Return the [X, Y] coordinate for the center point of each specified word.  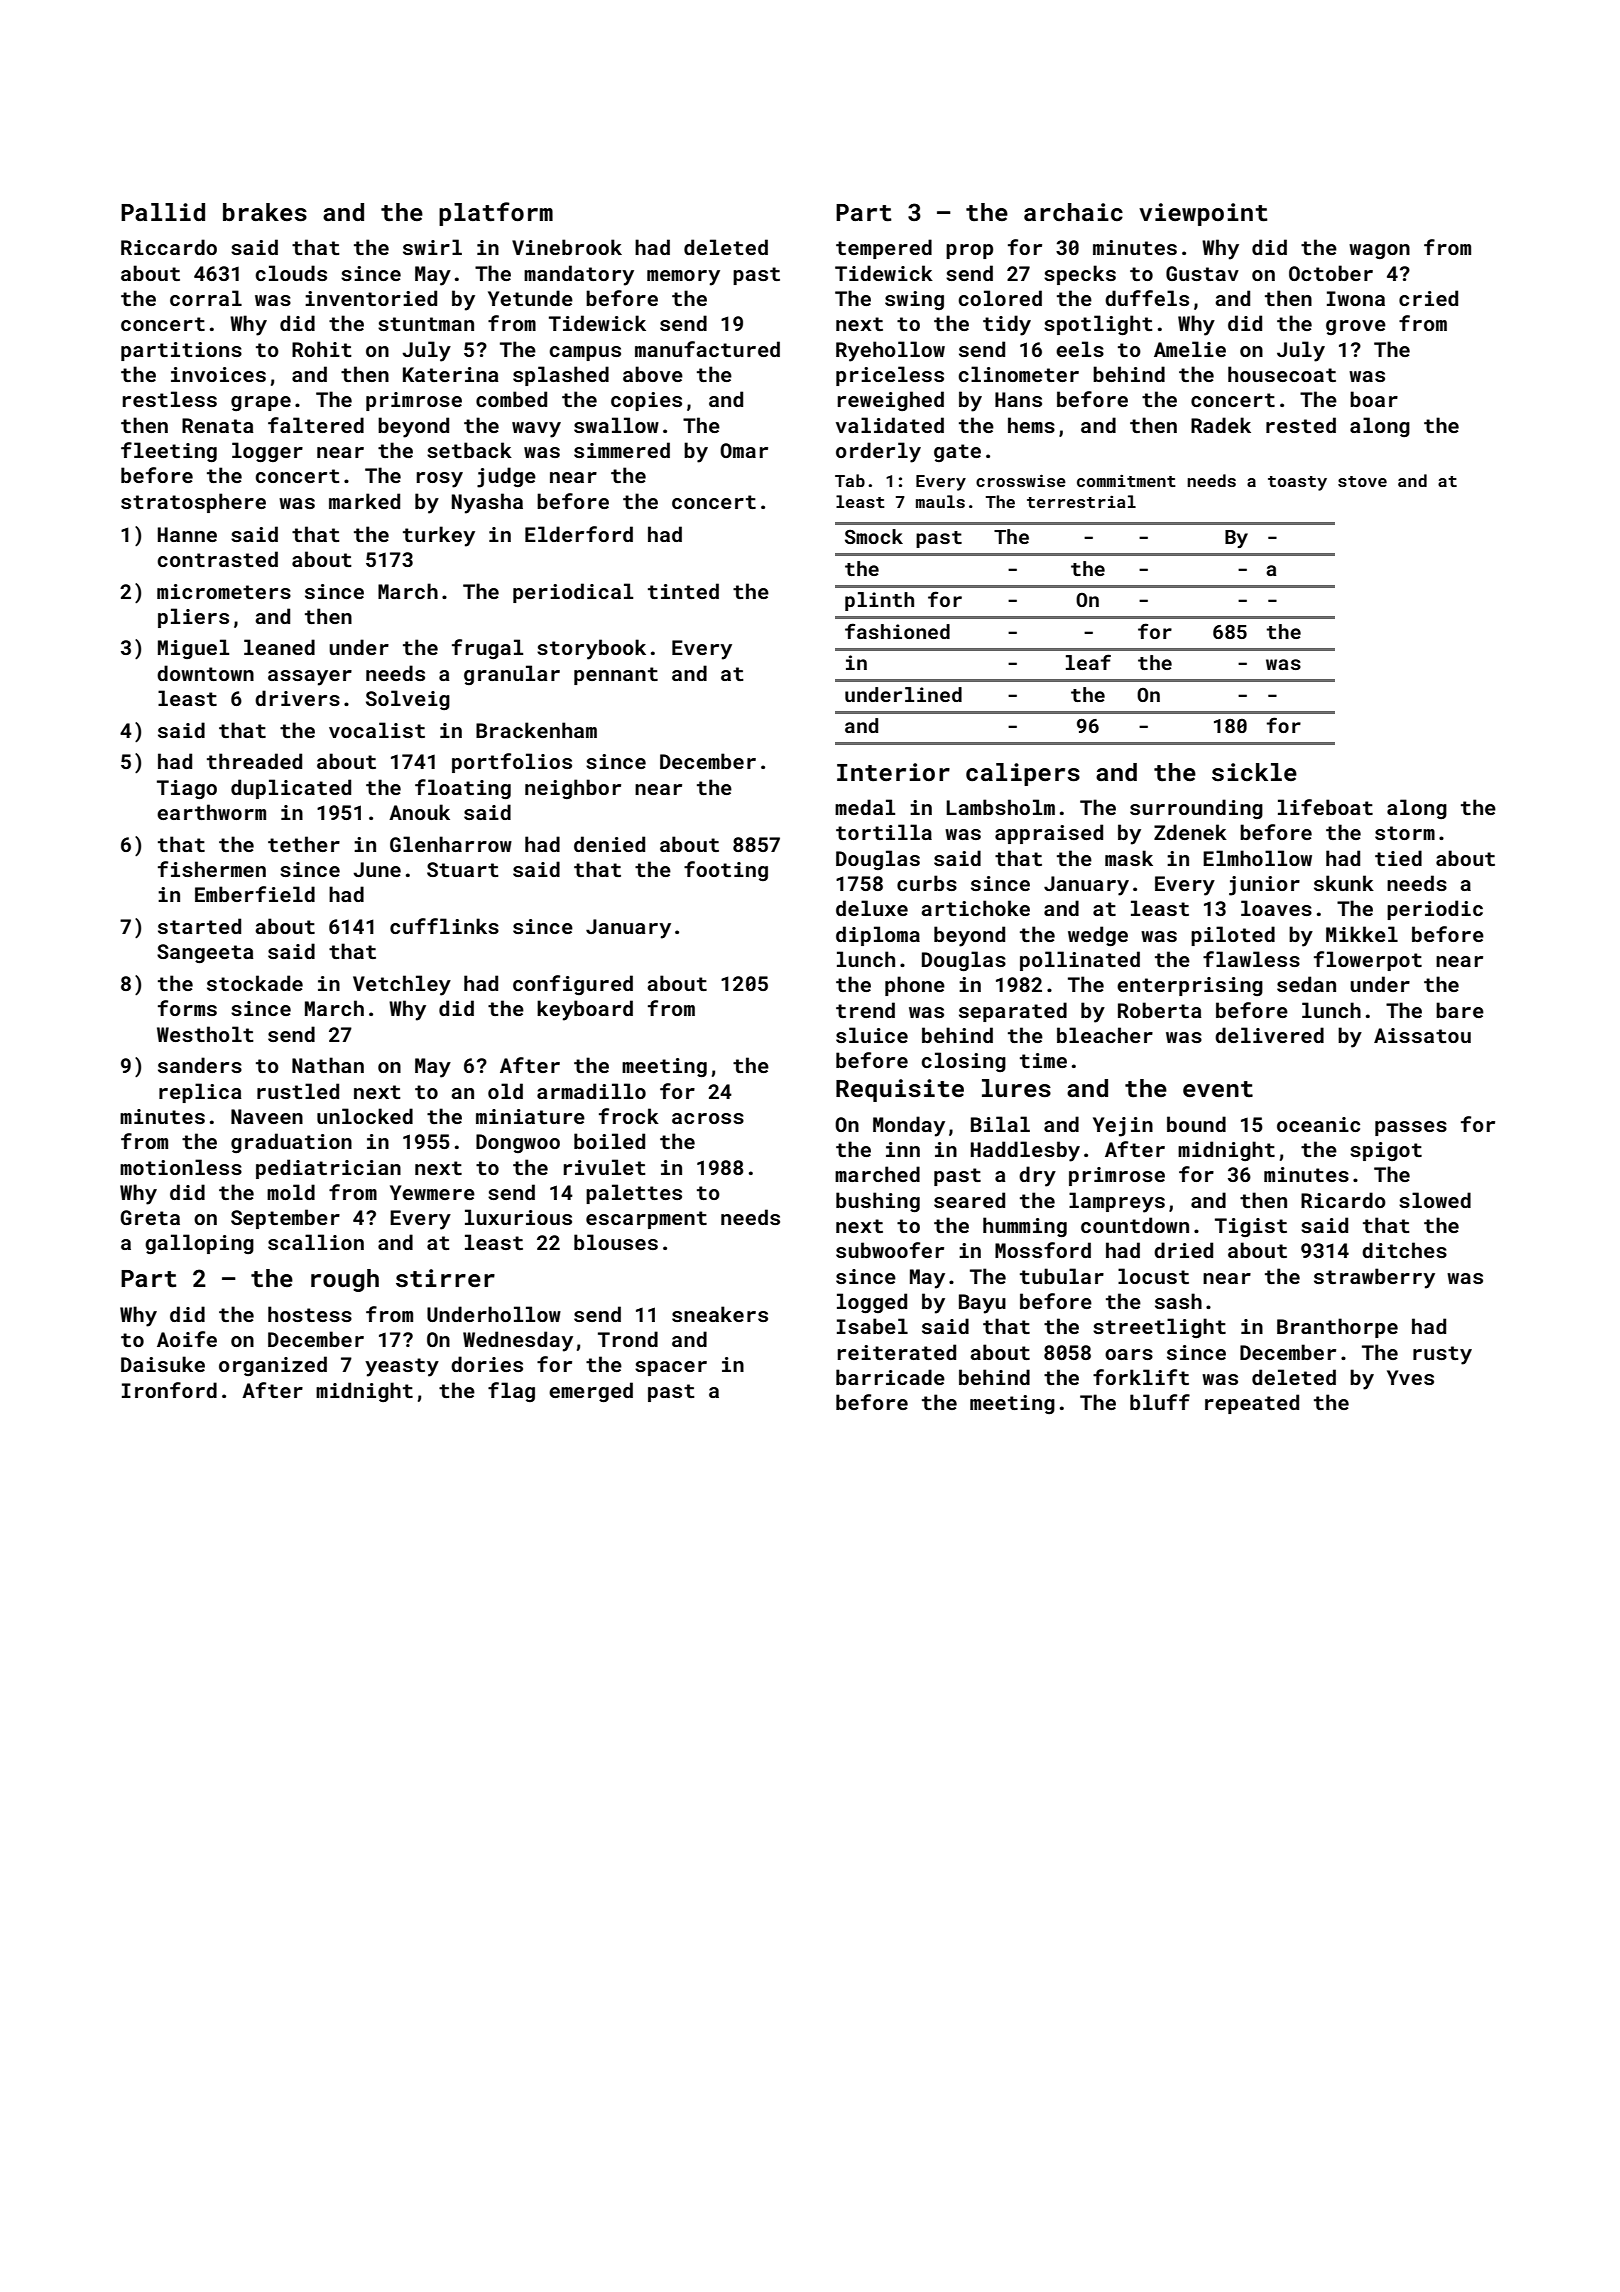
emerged [591, 1392]
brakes [265, 212]
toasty [1297, 483]
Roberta [1160, 1010]
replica [200, 1093]
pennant [616, 676]
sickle [1254, 772]
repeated [1252, 1404]
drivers [297, 698]
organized [273, 1366]
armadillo [591, 1091]
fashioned [897, 631]
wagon [1379, 251]
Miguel [193, 649]
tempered [884, 249]
